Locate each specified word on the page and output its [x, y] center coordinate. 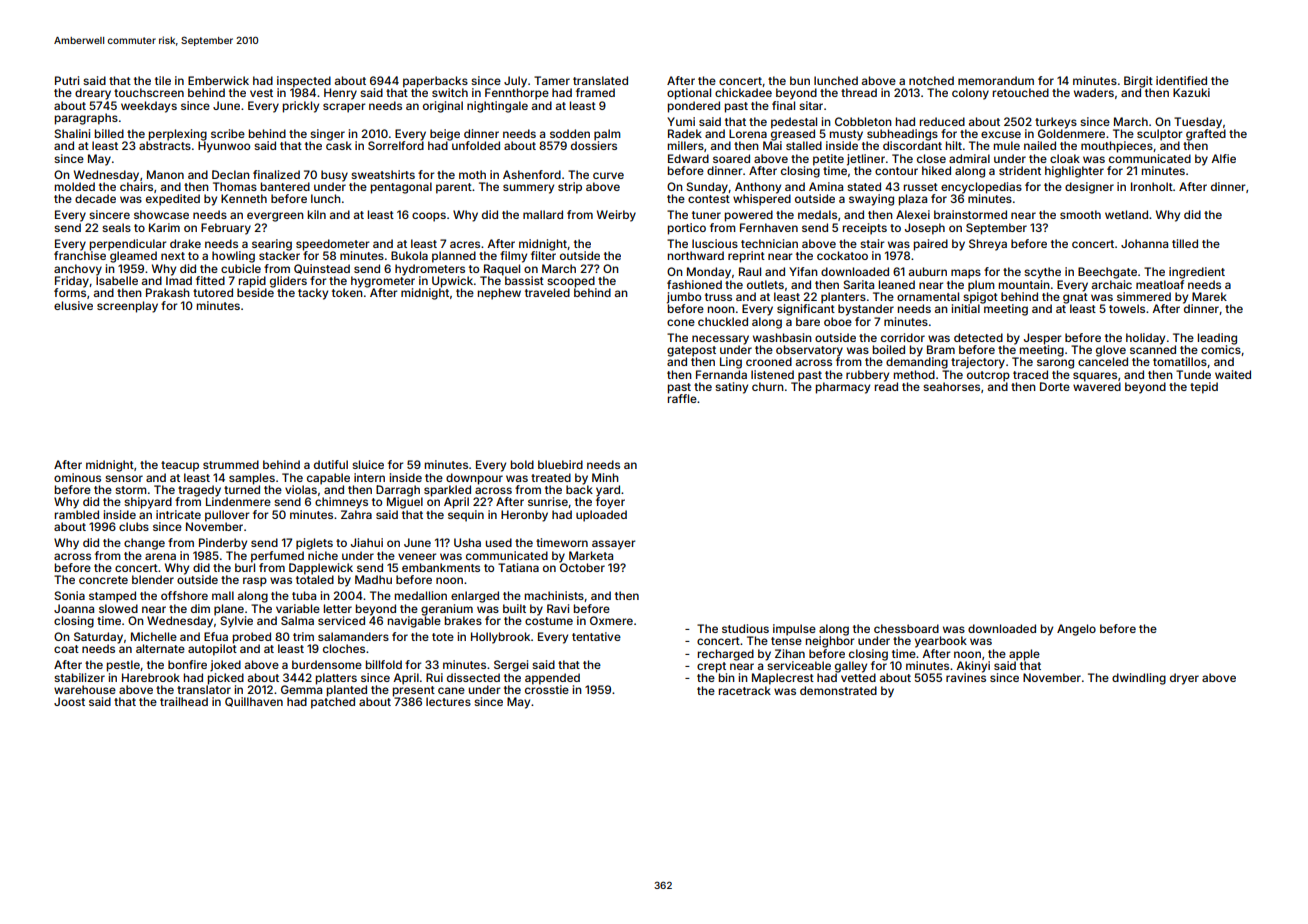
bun [800, 80]
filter [543, 255]
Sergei [511, 666]
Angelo [1076, 630]
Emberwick [218, 80]
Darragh [398, 491]
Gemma [301, 689]
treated [551, 477]
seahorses [951, 386]
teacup [180, 466]
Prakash [168, 292]
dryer [1184, 679]
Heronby [524, 516]
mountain [1024, 284]
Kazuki [1191, 92]
